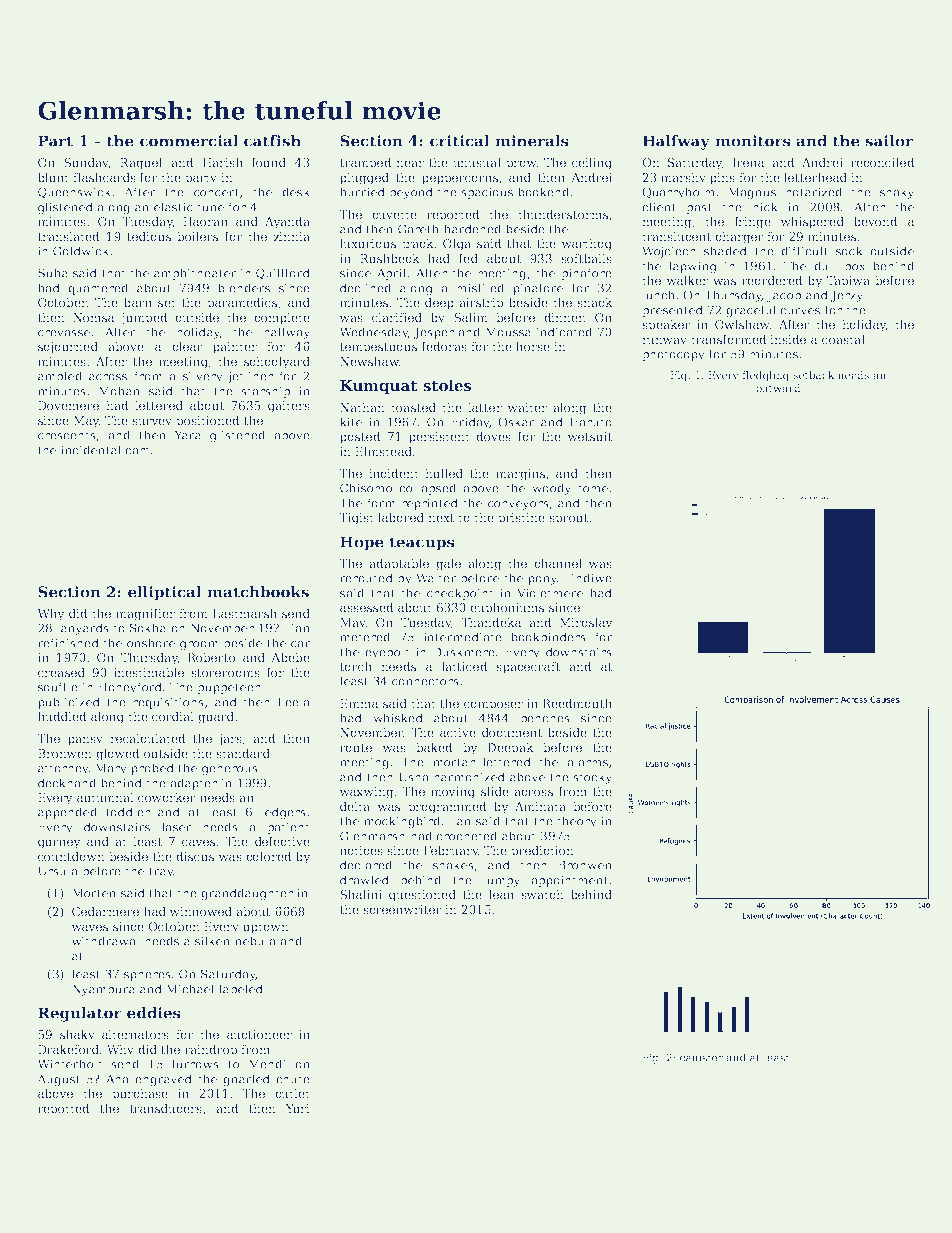 The image size is (952, 1233). Describe the element at coordinates (676, 142) in the screenshot. I see `Halfway` at that location.
